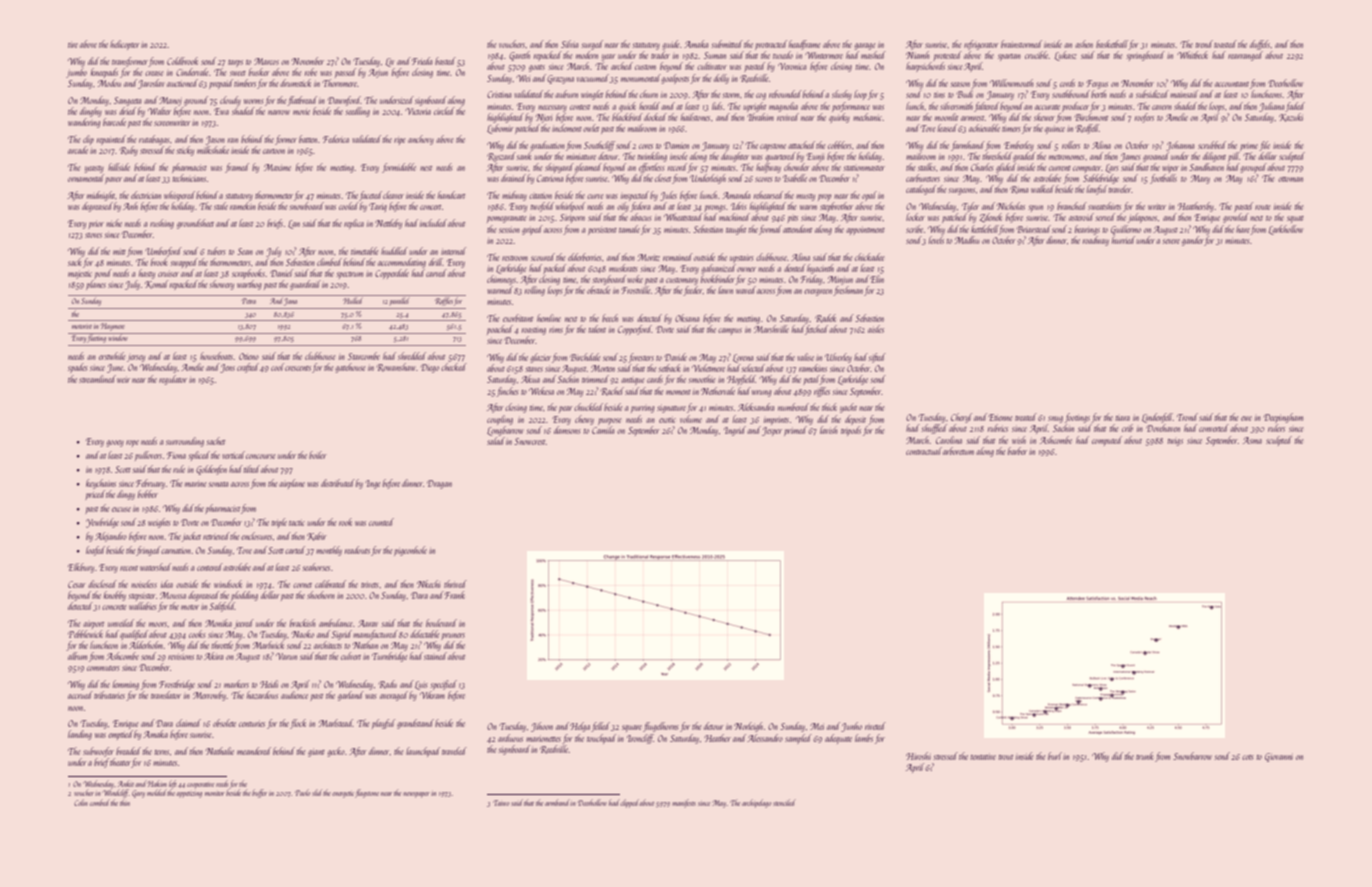  Describe the element at coordinates (73, 45) in the screenshot. I see `tire` at that location.
